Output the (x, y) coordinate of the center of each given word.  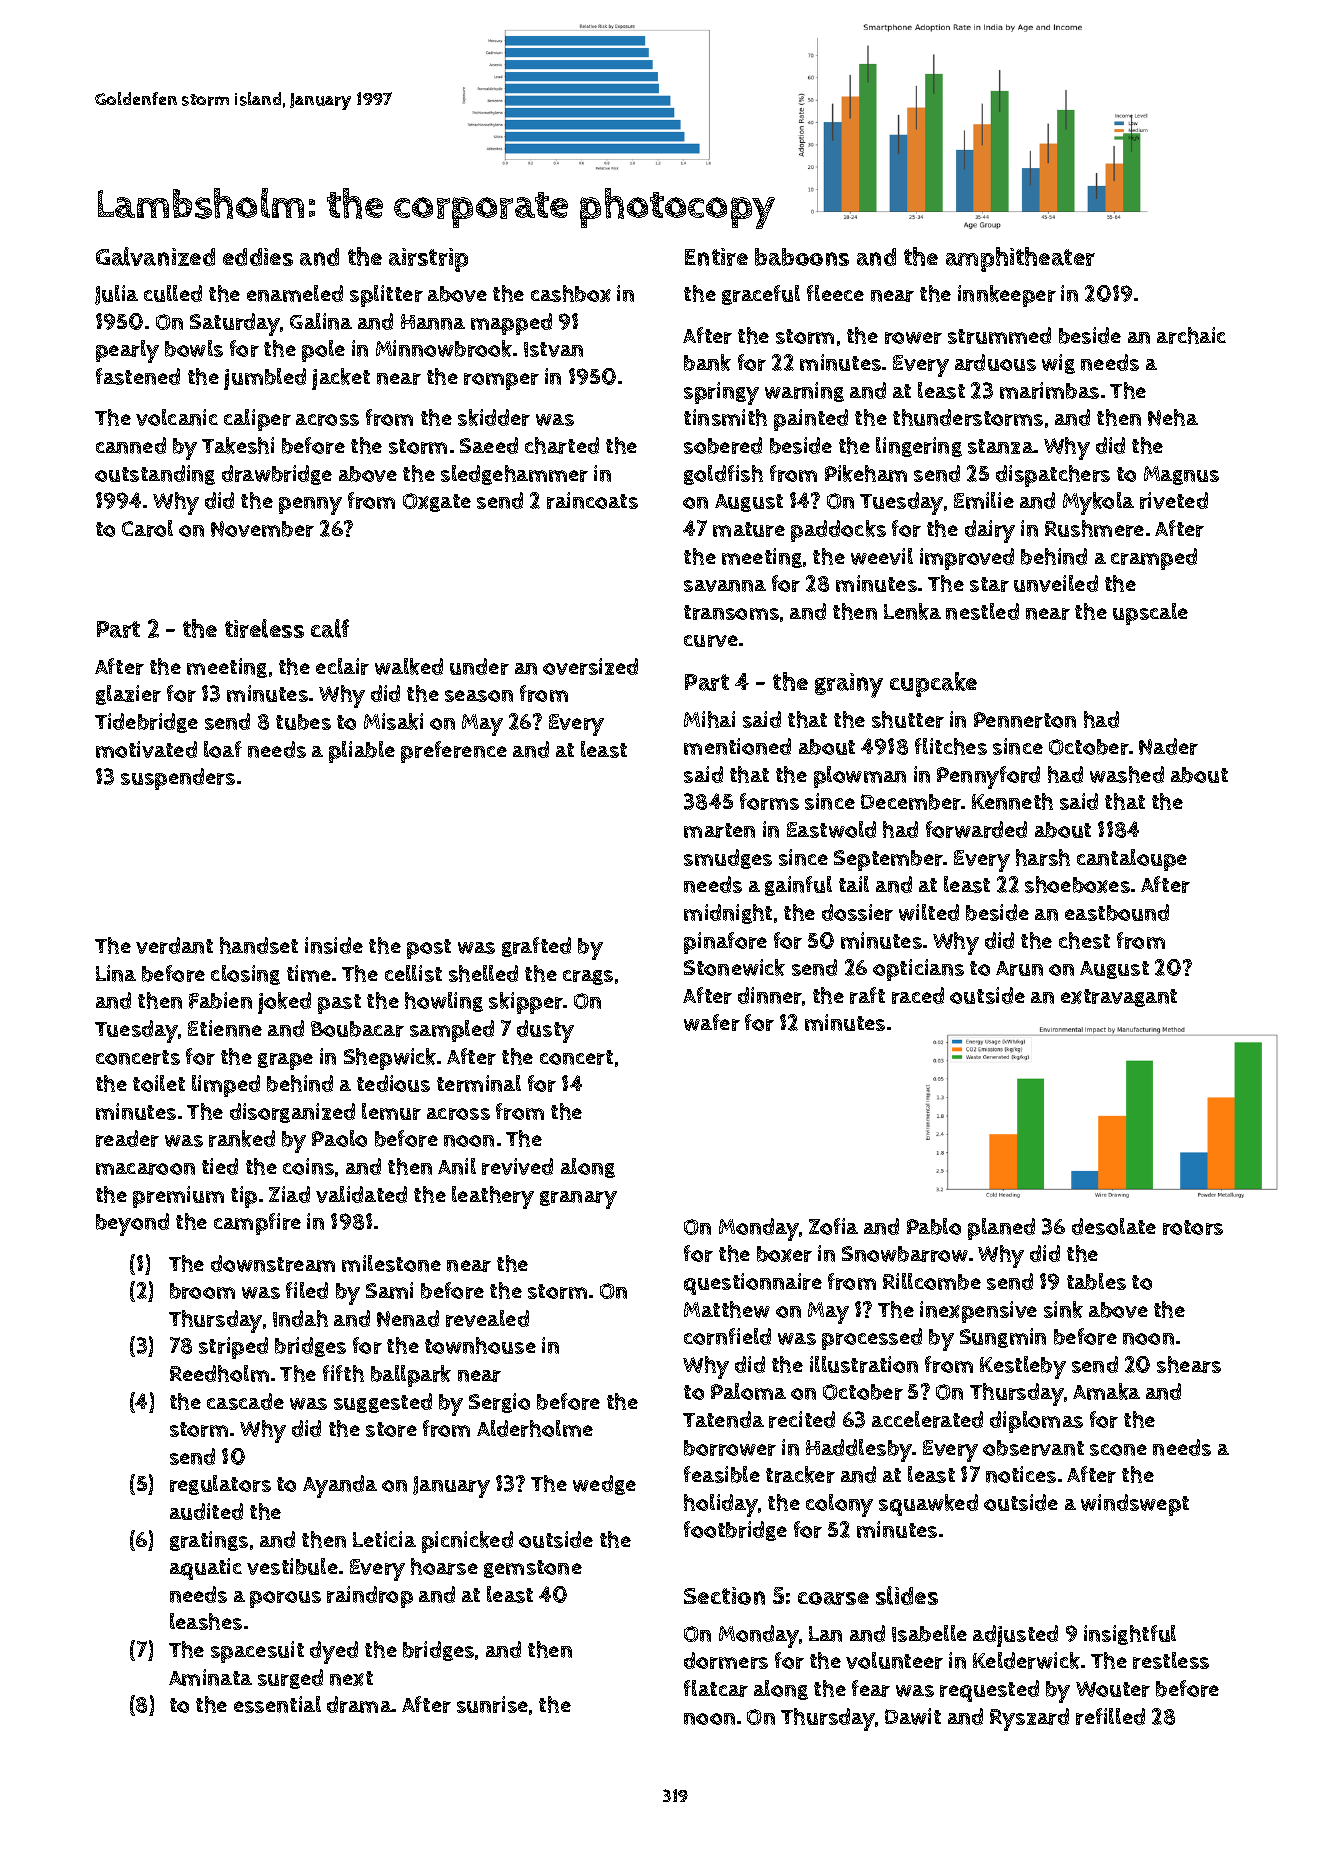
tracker (800, 1474)
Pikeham (866, 473)
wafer (712, 1022)
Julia (116, 295)
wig (1058, 364)
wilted (929, 912)
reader (127, 1138)
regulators (220, 1485)
